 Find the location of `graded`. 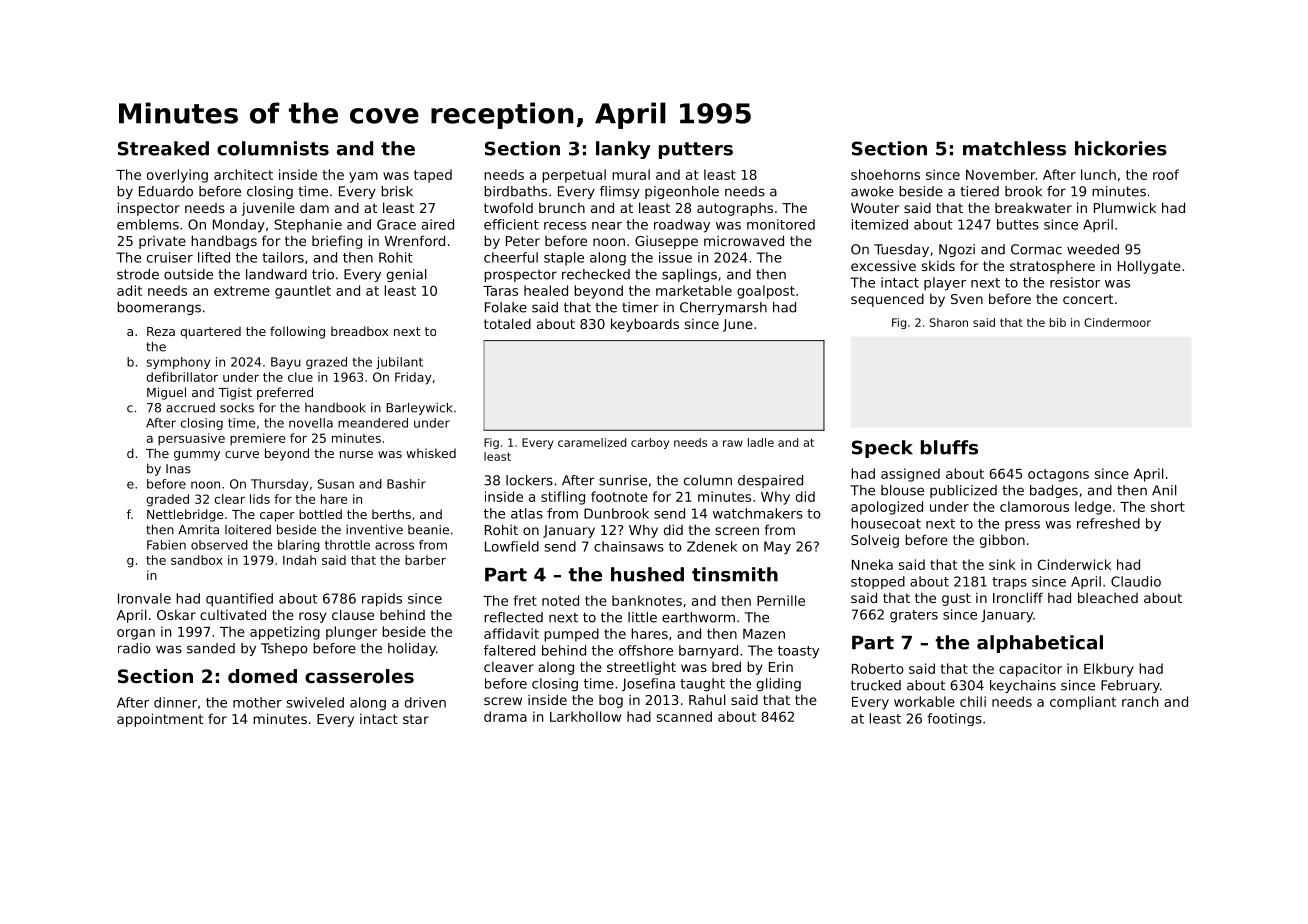

graded is located at coordinates (167, 500).
